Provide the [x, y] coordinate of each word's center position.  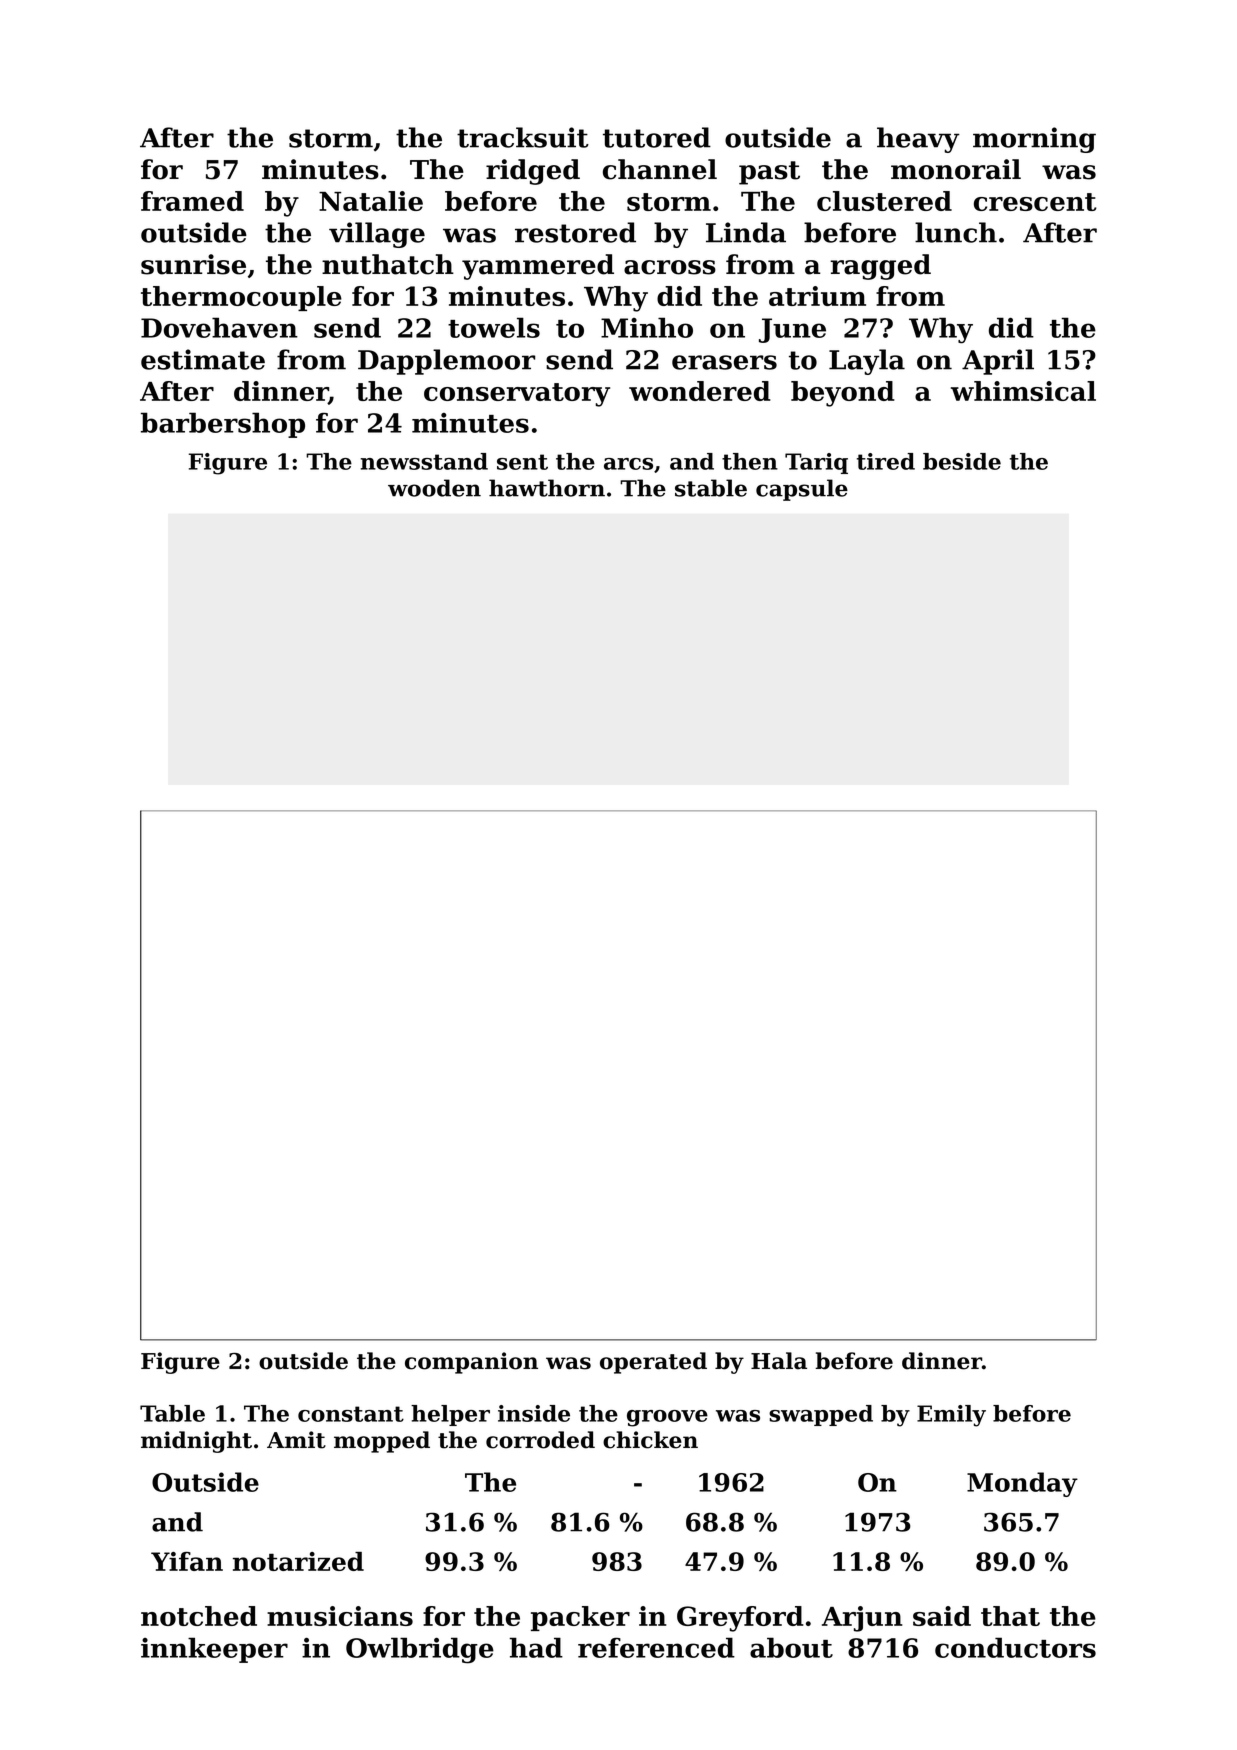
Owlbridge [420, 1650]
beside [962, 461]
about [791, 1647]
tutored [657, 137]
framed [192, 201]
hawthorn [547, 488]
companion [471, 1363]
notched [199, 1616]
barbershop [223, 425]
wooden [434, 488]
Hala [779, 1361]
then [750, 461]
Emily [951, 1416]
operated [653, 1363]
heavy [918, 140]
